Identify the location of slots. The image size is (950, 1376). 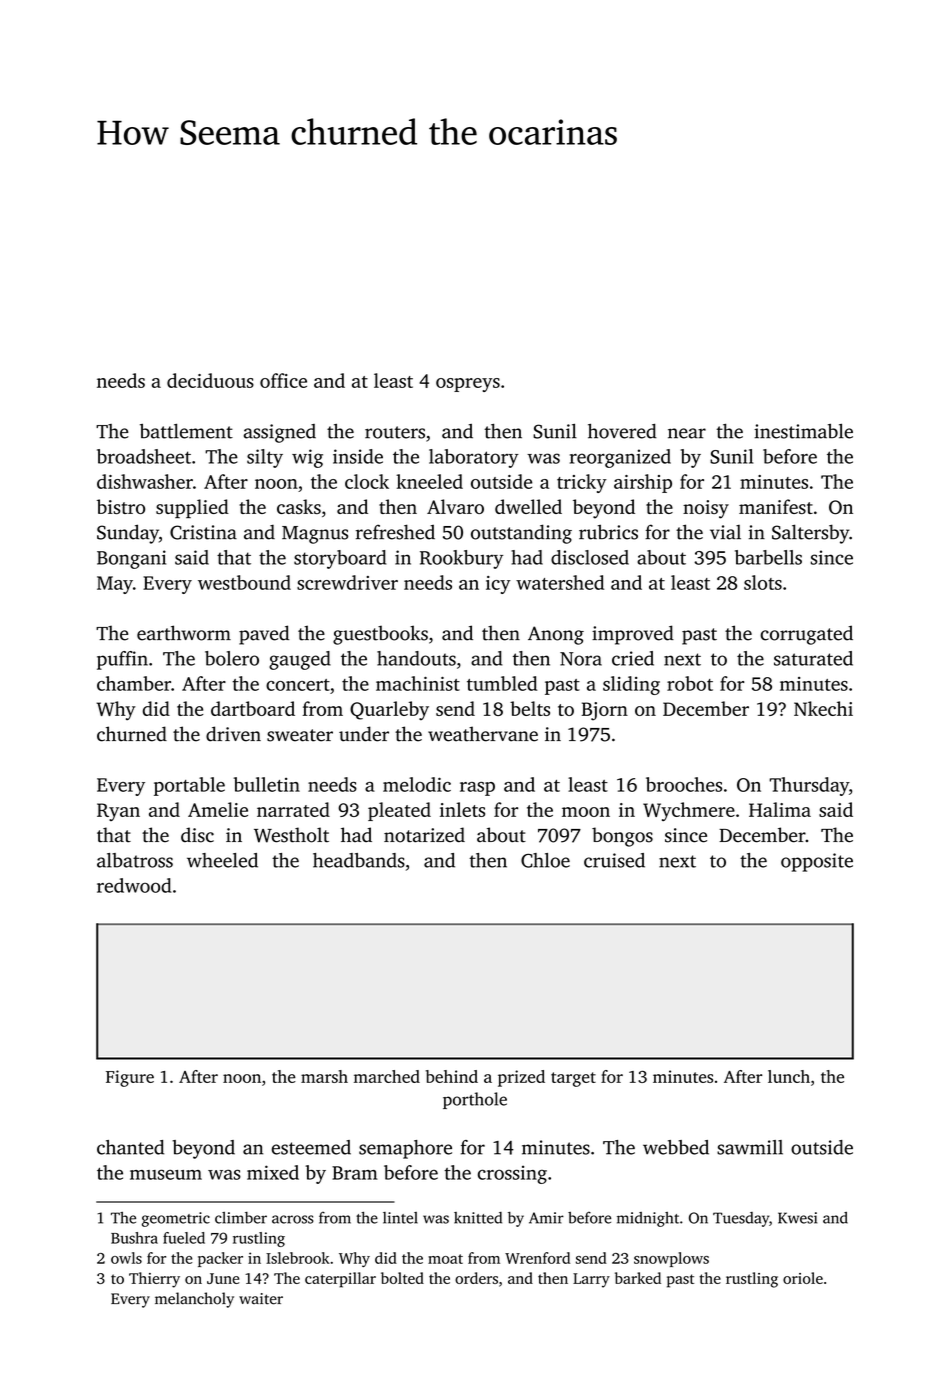
(763, 582).
